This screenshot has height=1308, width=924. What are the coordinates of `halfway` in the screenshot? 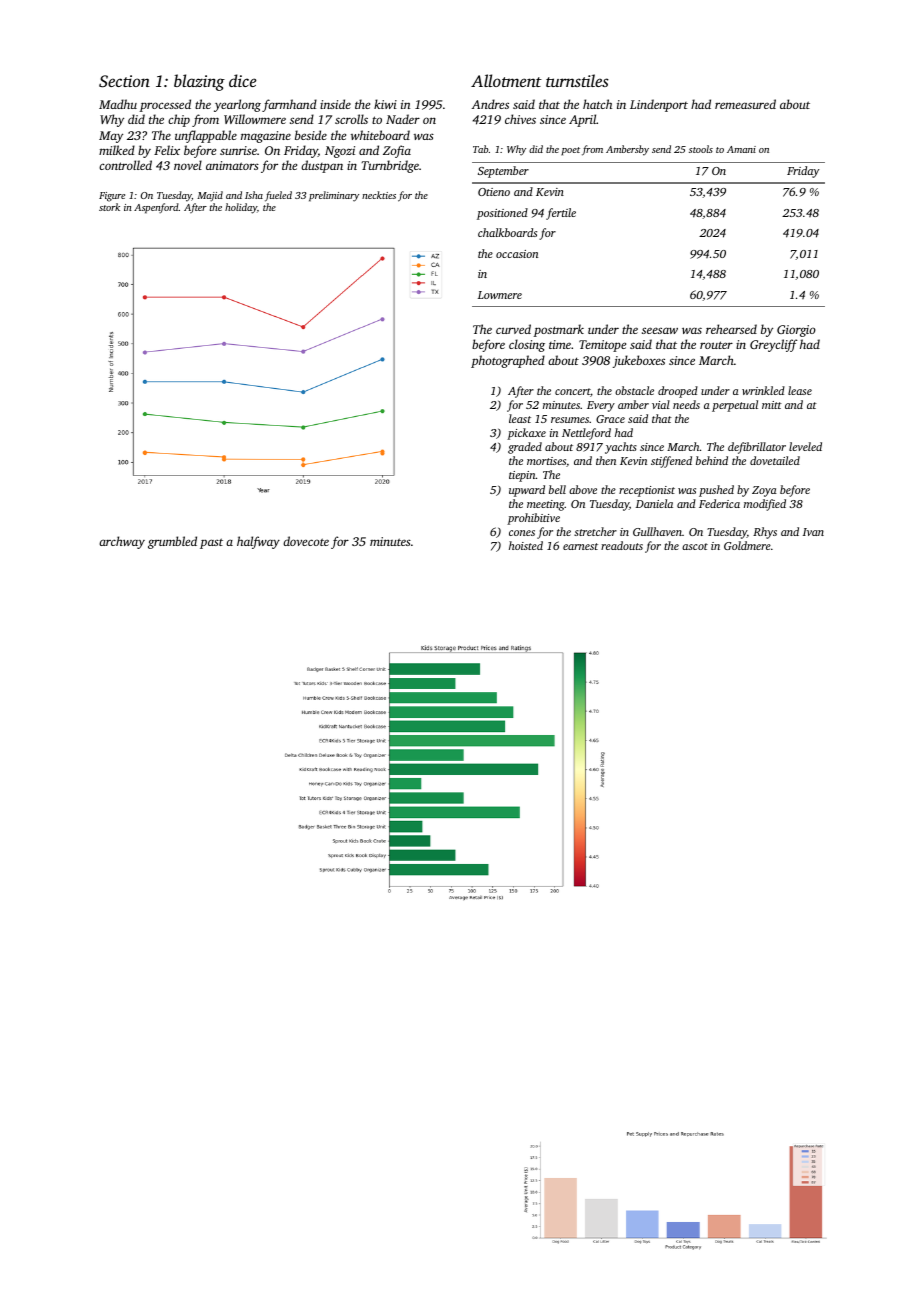 It's located at (258, 542).
